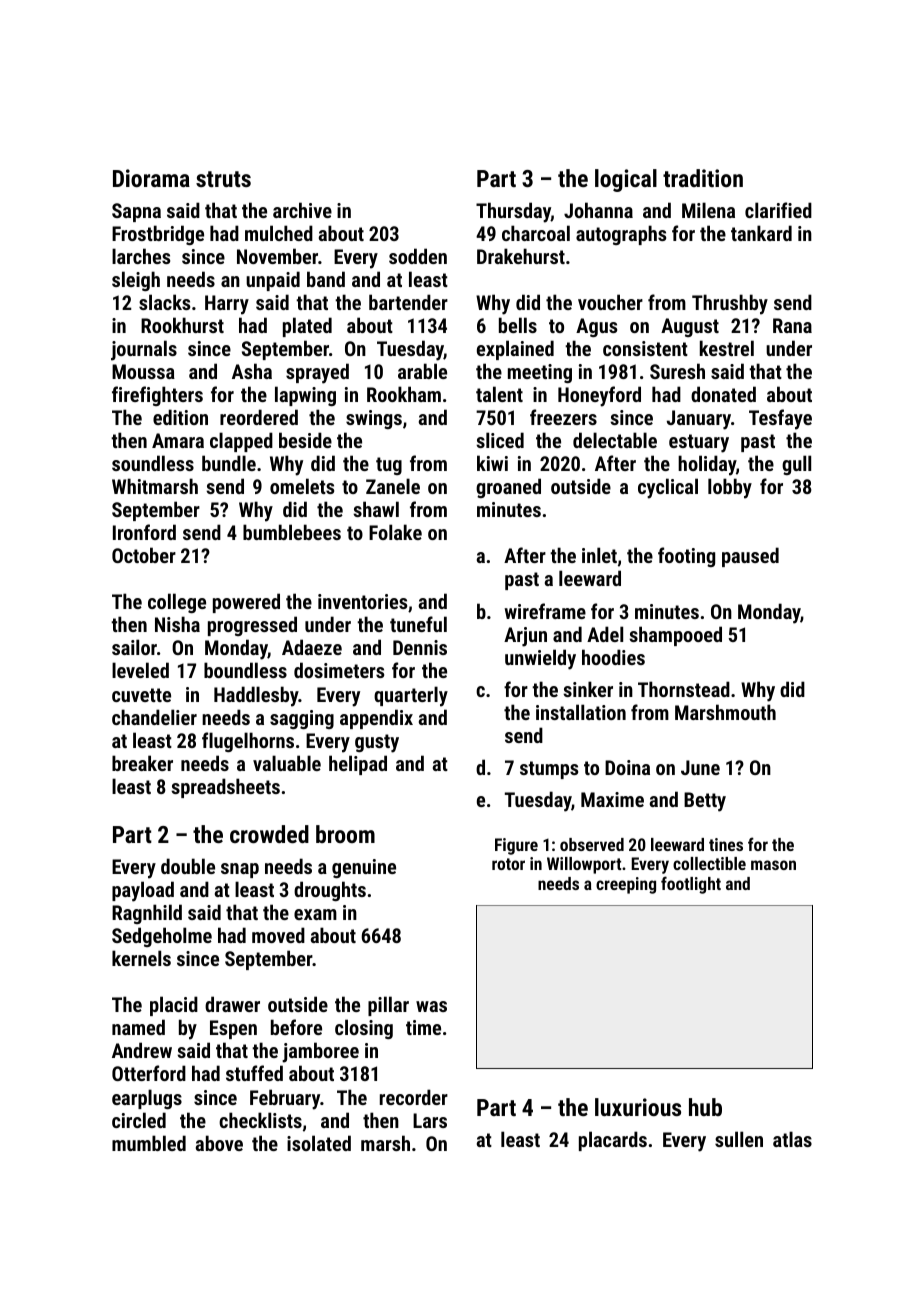  What do you see at coordinates (598, 210) in the screenshot?
I see `Johanna` at bounding box center [598, 210].
